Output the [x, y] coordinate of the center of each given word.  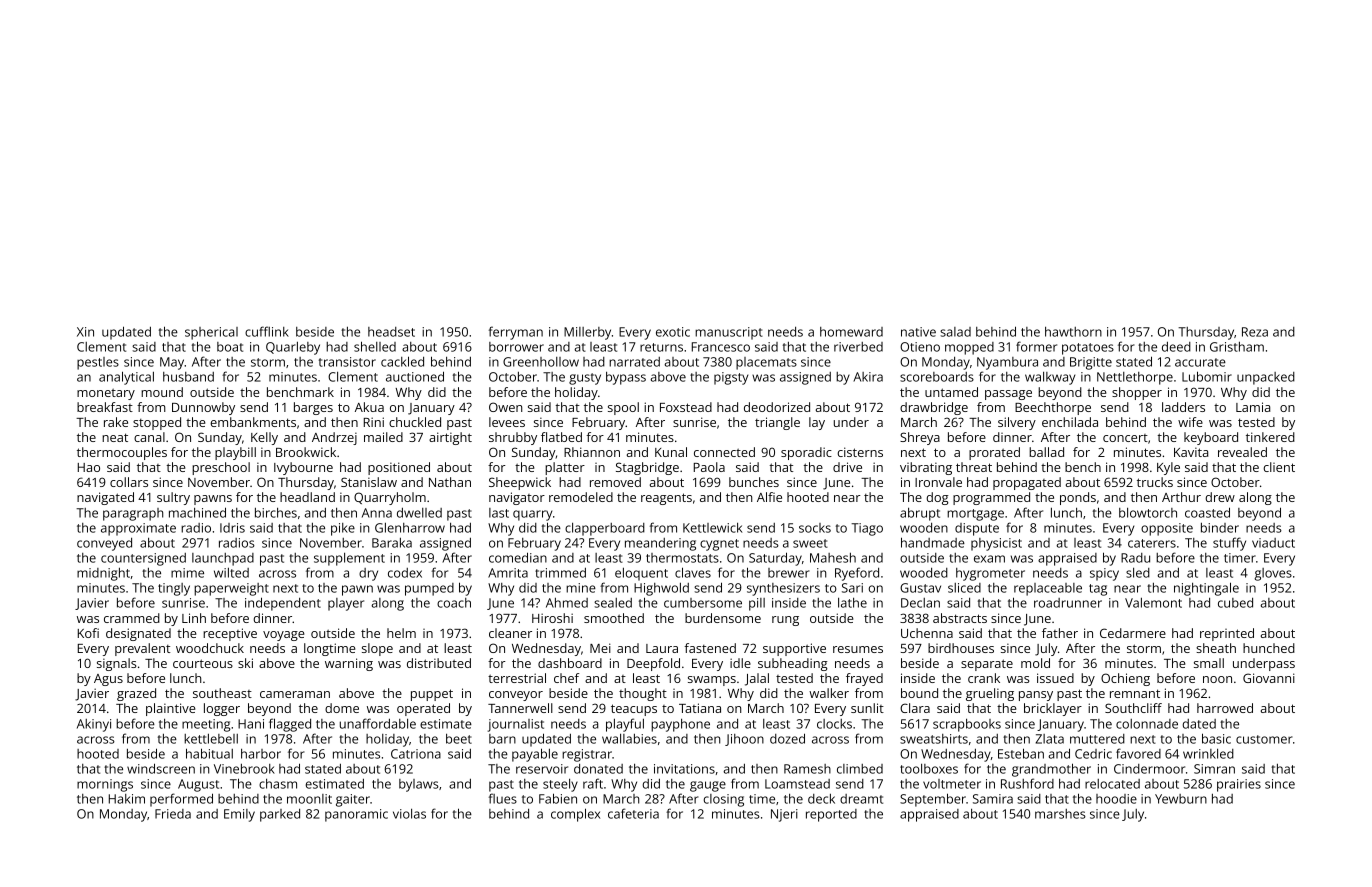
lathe [852, 602]
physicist [996, 544]
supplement [349, 559]
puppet [432, 695]
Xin [85, 332]
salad [955, 332]
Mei [600, 648]
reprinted [1227, 634]
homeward [851, 332]
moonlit [309, 799]
